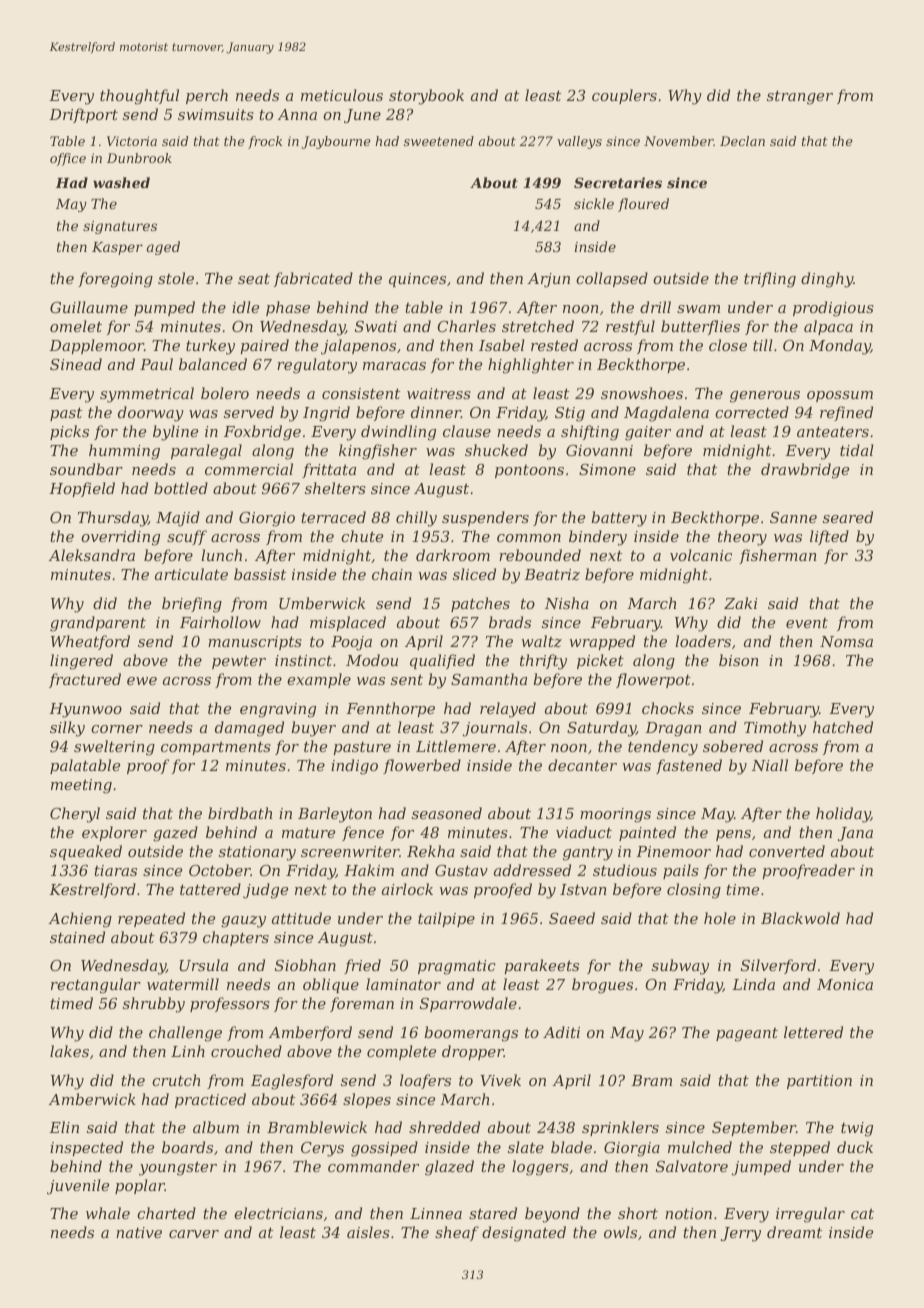 This document has height=1308, width=924. What do you see at coordinates (67, 729) in the document?
I see `silky` at bounding box center [67, 729].
